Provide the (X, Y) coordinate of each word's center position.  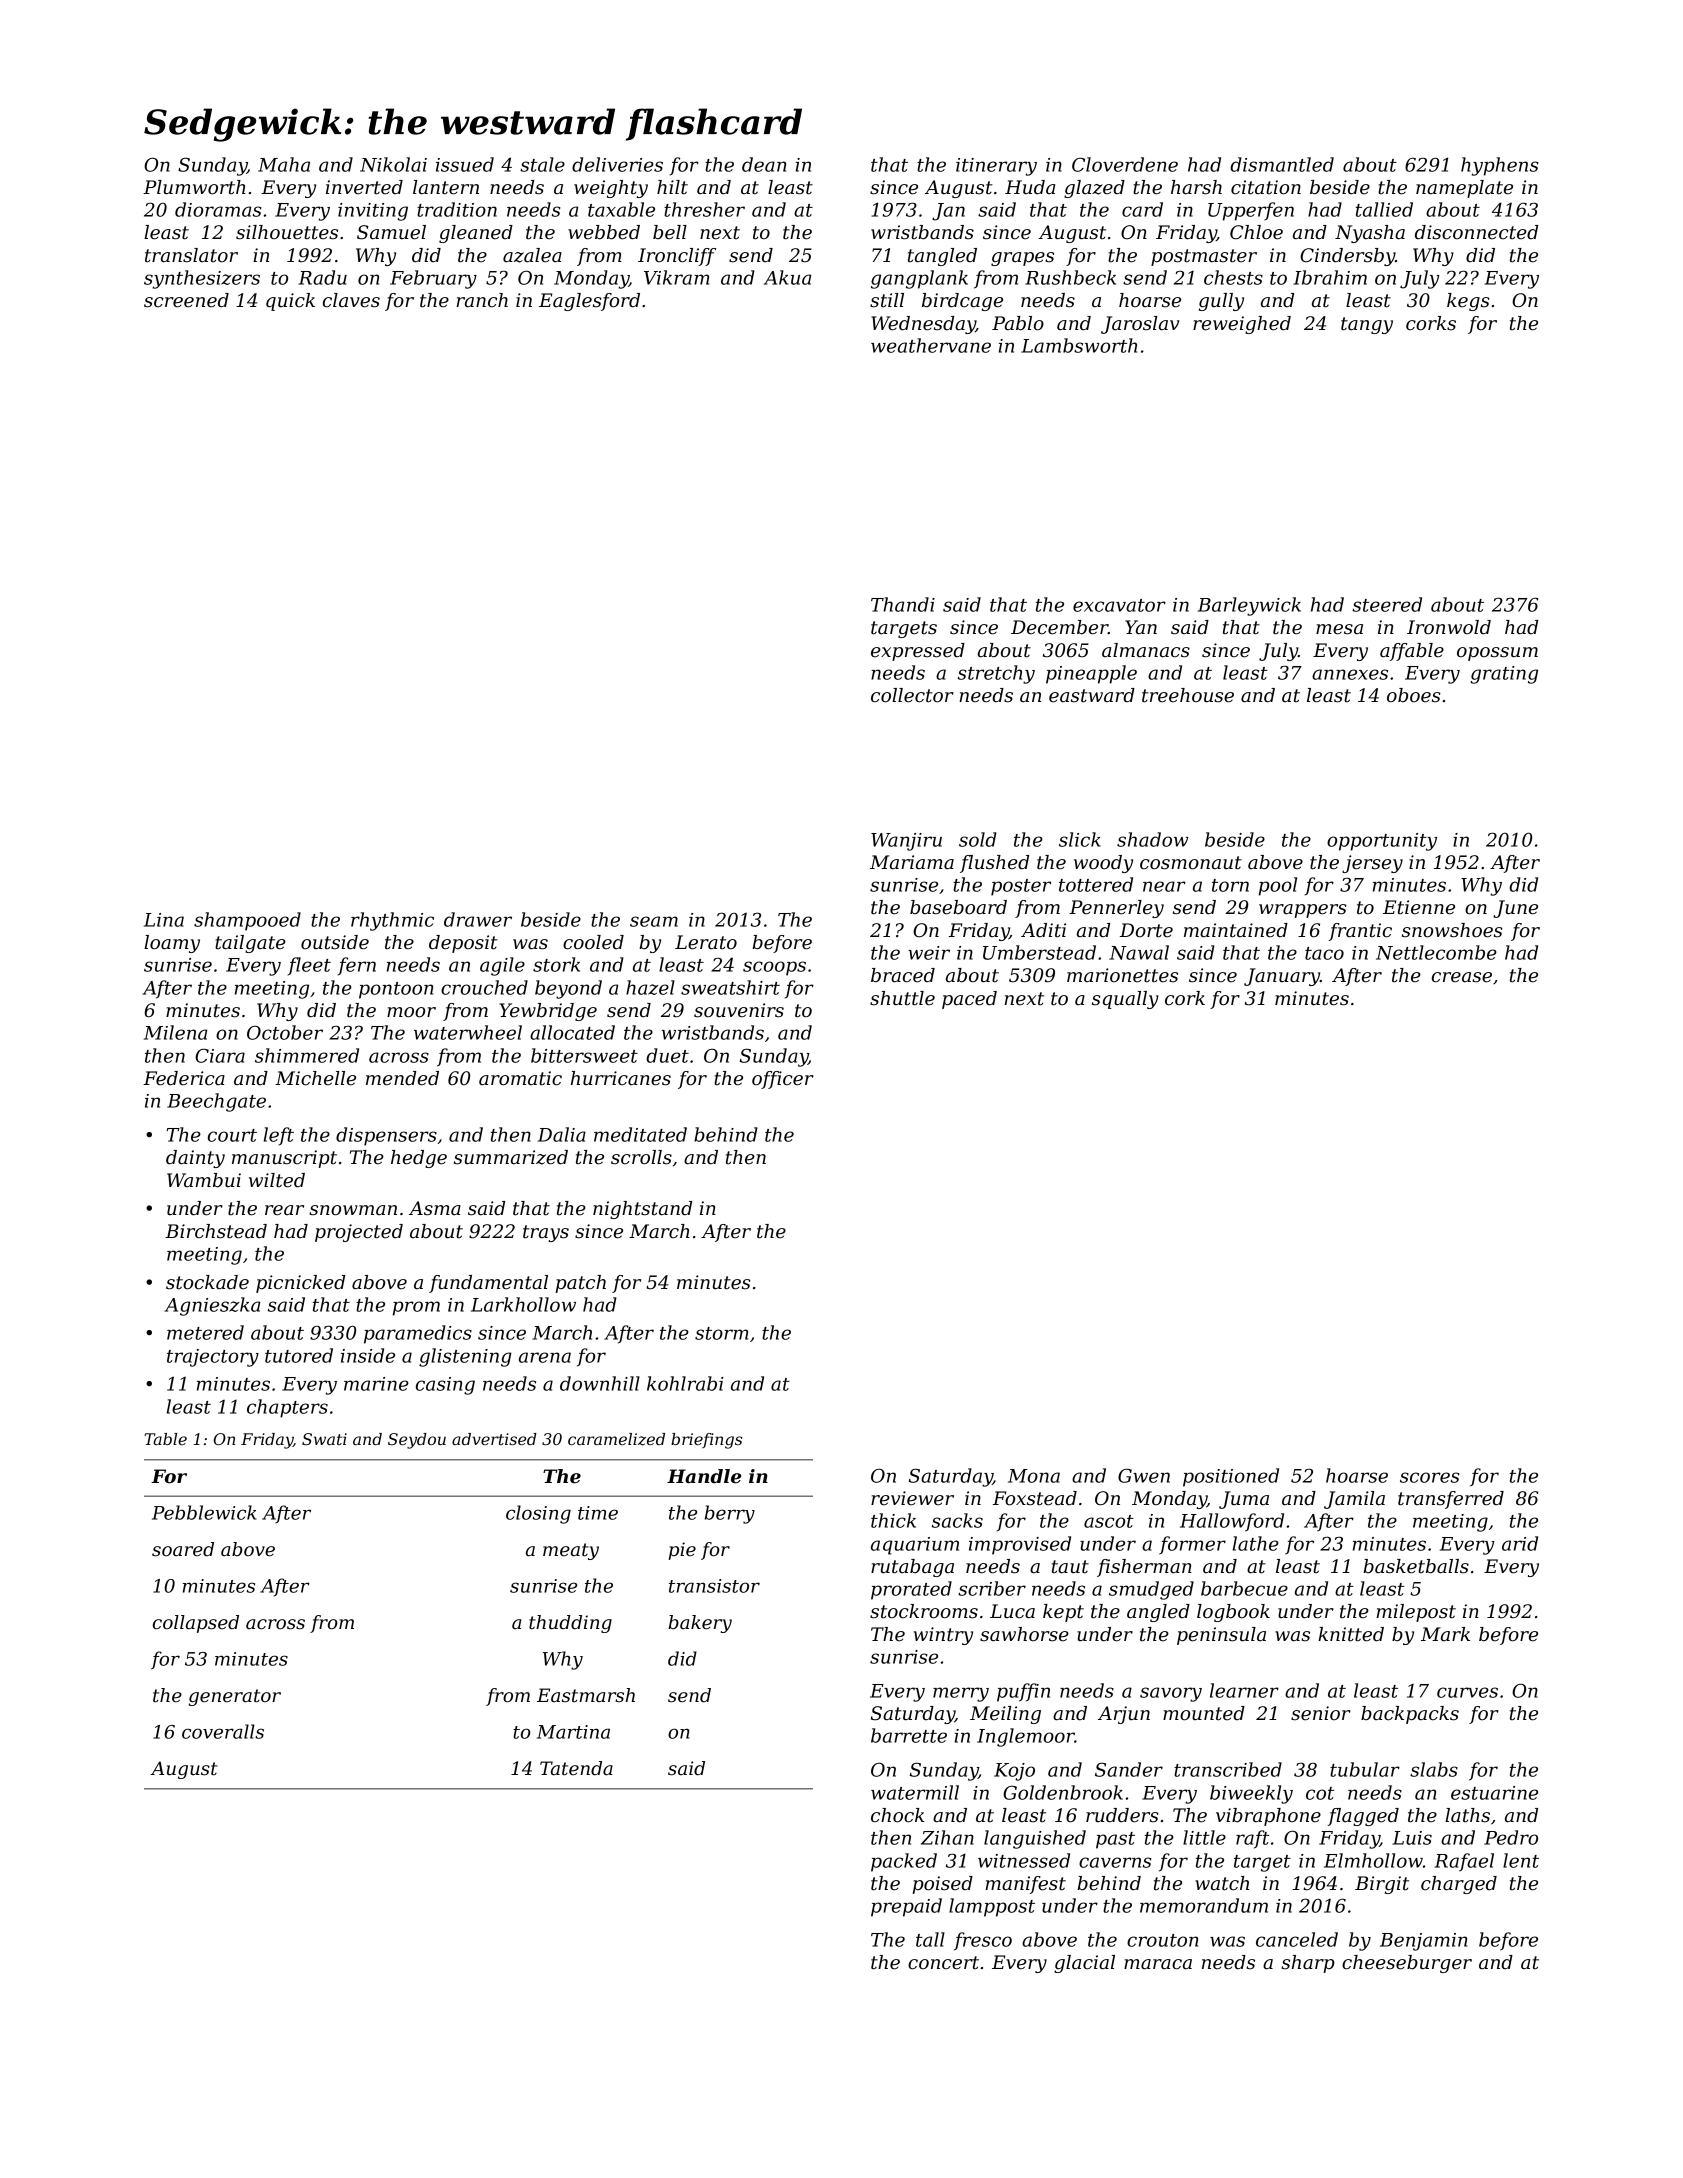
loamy (172, 944)
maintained (1236, 930)
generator (235, 1697)
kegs (1468, 302)
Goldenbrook (1063, 1792)
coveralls (223, 1731)
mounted (1204, 1713)
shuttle (902, 998)
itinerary (996, 167)
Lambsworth (1079, 345)
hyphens (1500, 166)
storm (721, 1333)
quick (290, 302)
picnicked (300, 1284)
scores (1430, 1477)
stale (542, 164)
